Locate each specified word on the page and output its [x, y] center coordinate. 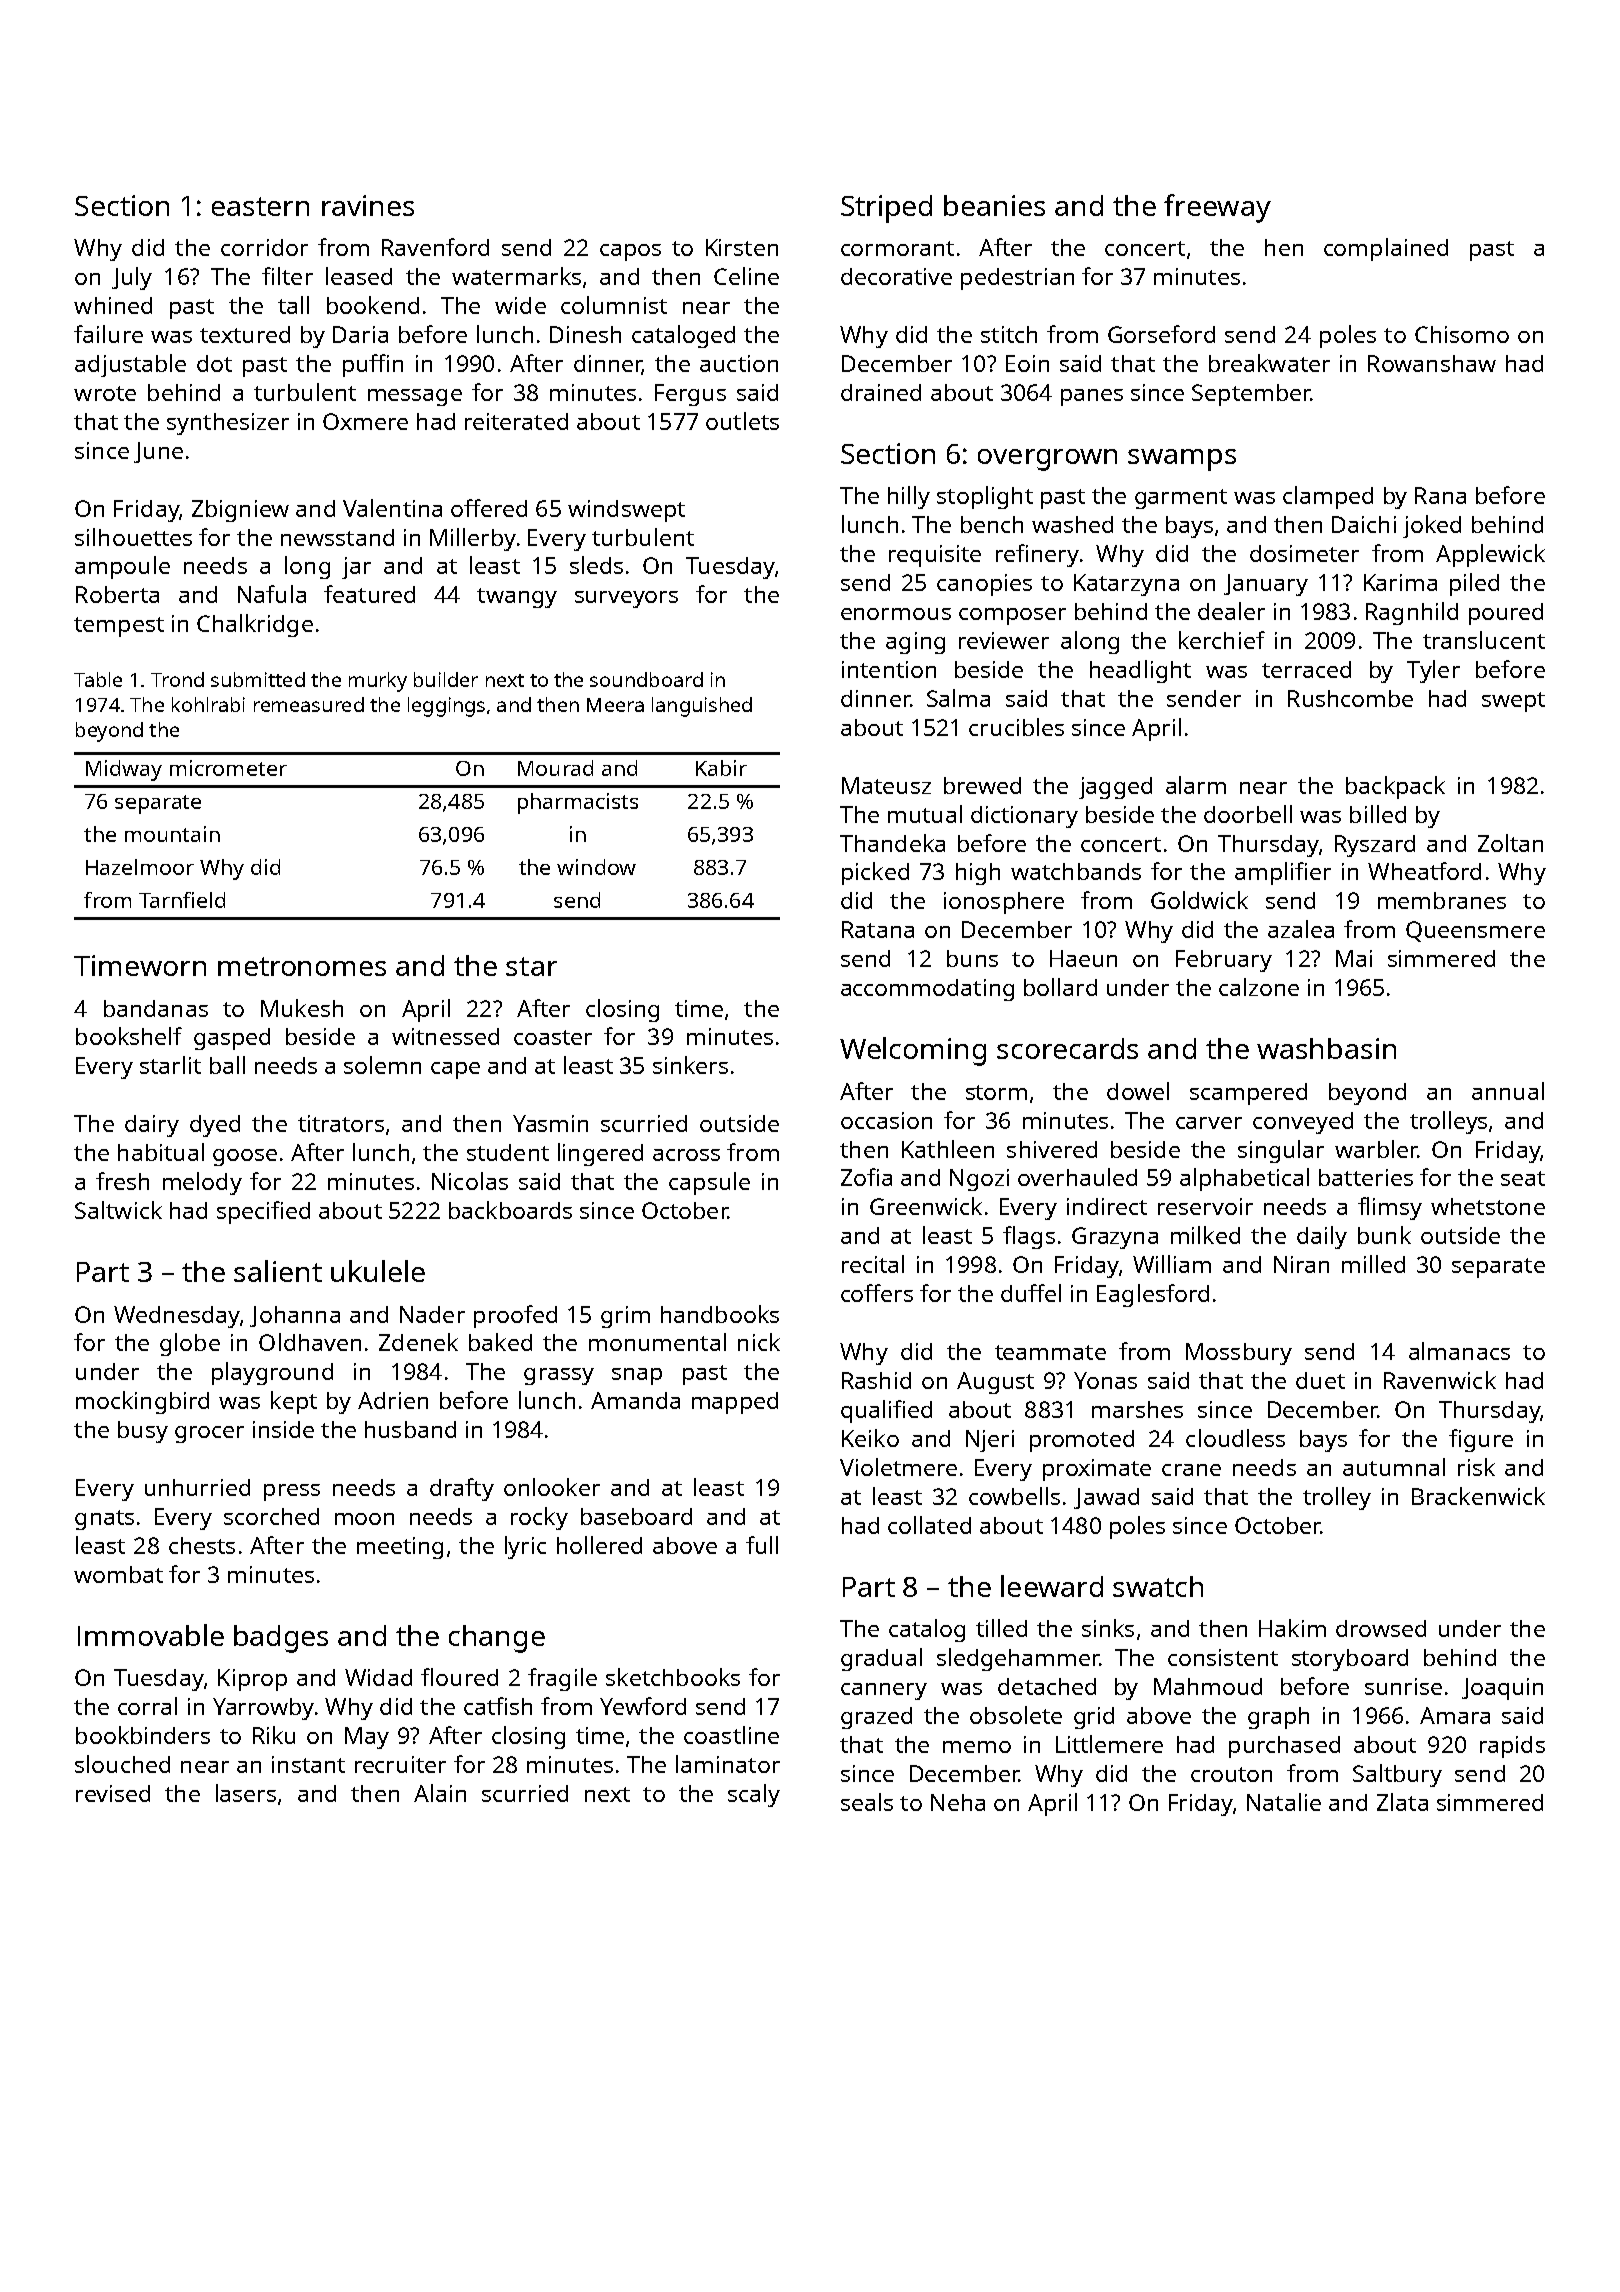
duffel [1031, 1293]
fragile [562, 1679]
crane [1191, 1470]
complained [1386, 249]
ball [227, 1065]
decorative [896, 276]
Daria [360, 334]
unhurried [197, 1487]
